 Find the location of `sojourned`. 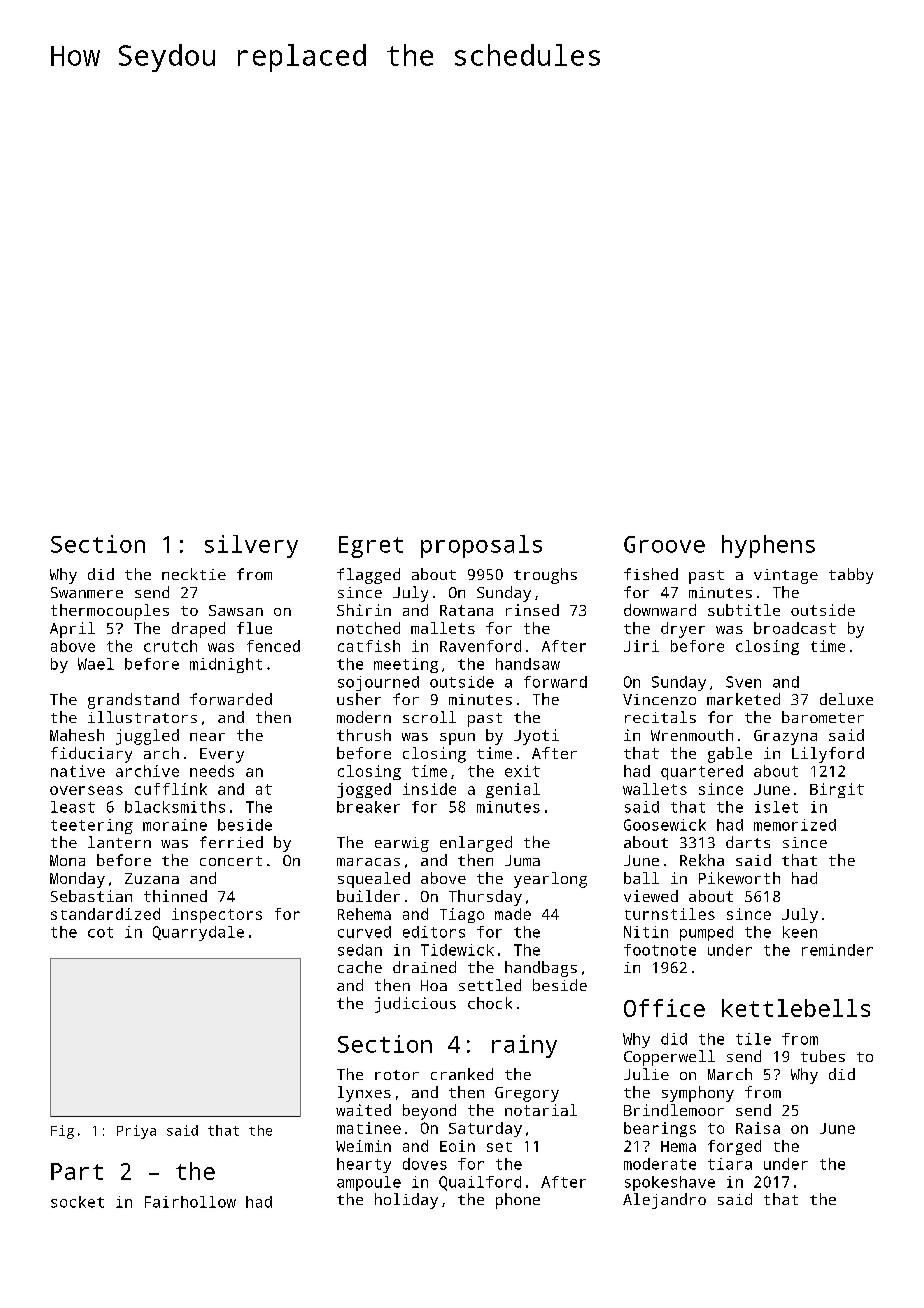

sojourned is located at coordinates (378, 683).
